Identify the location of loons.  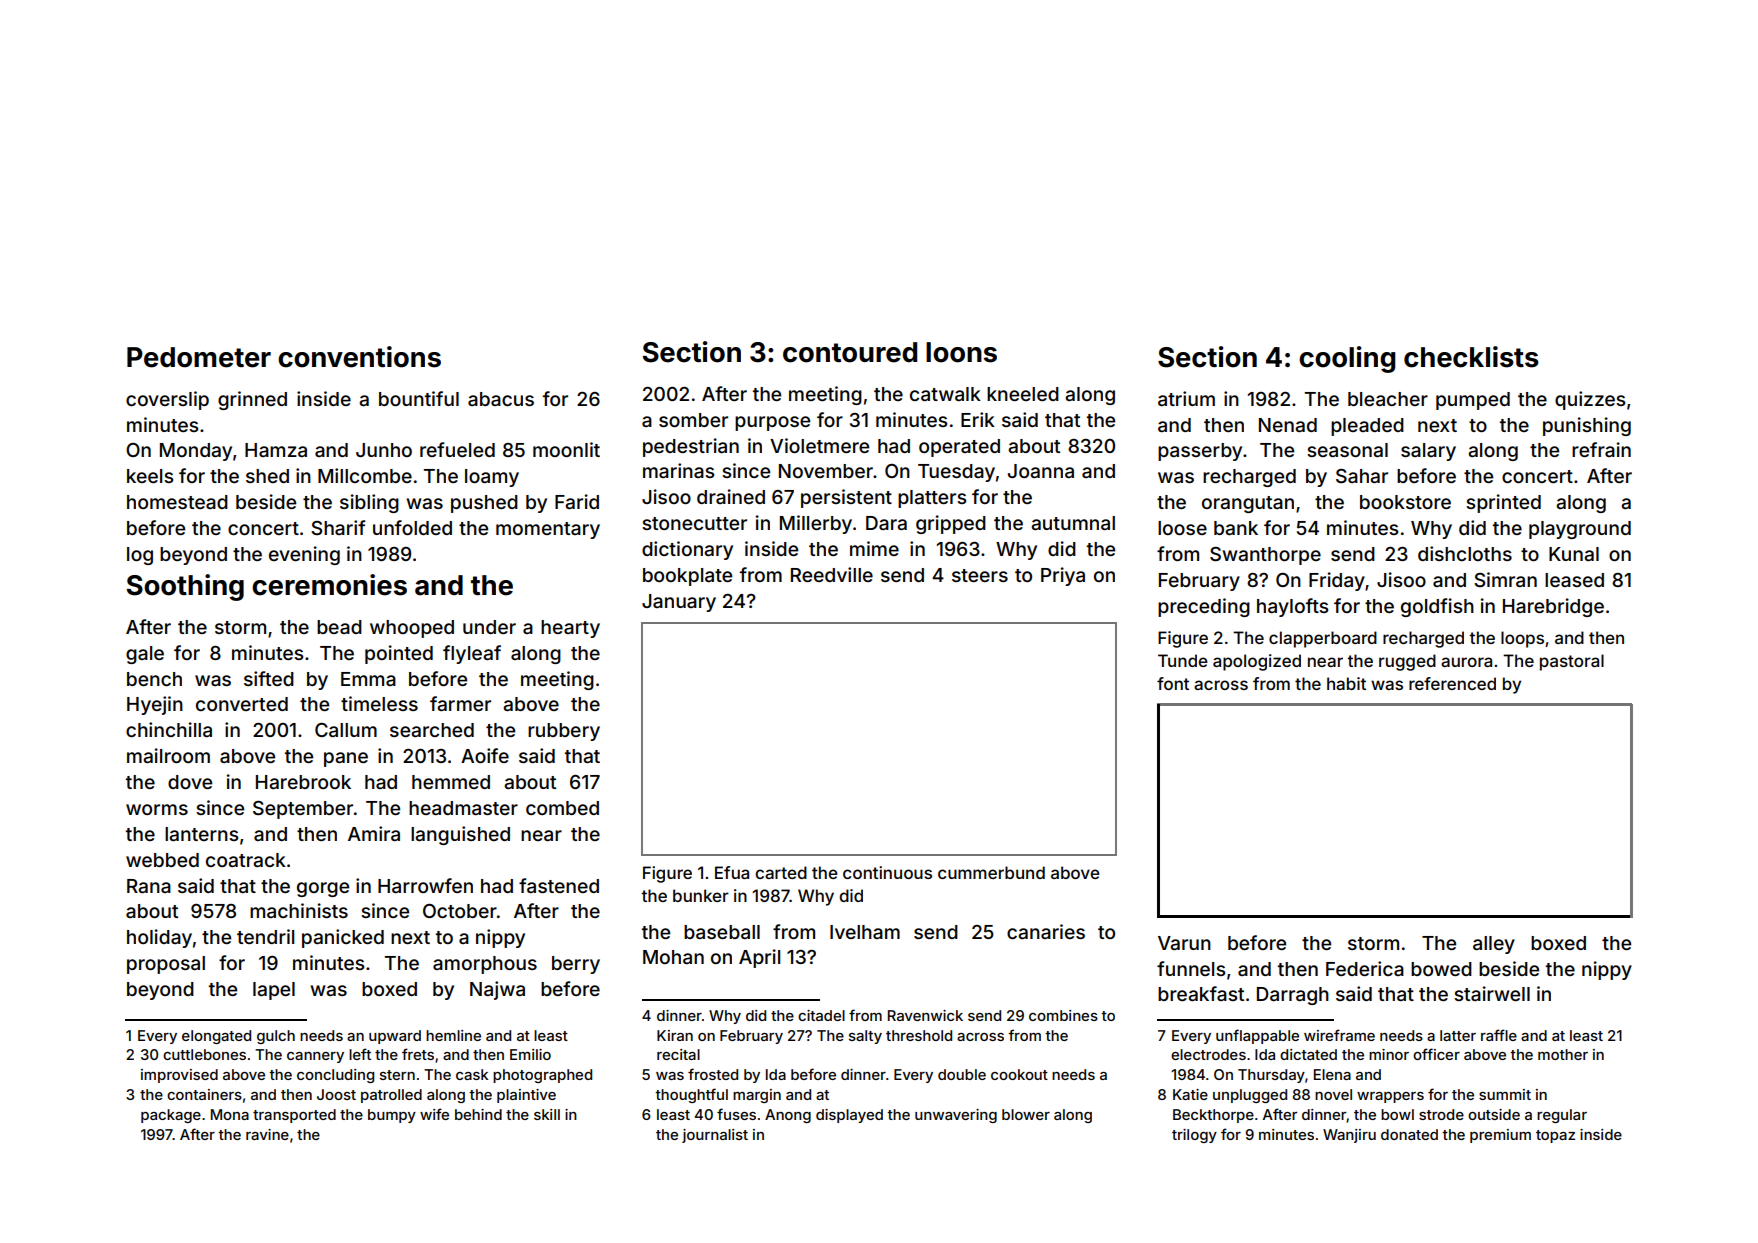
(961, 352).
